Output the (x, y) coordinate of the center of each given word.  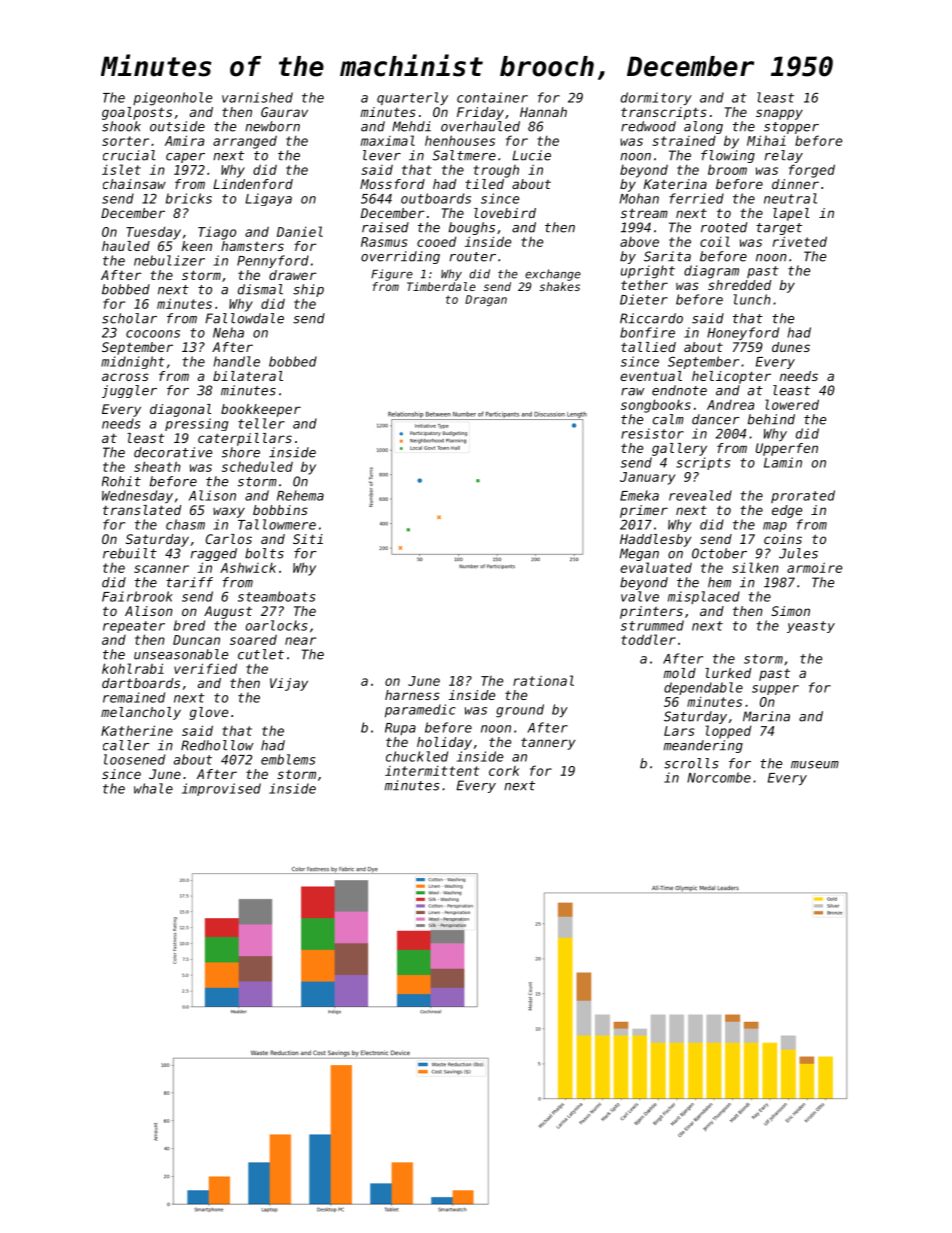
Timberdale (441, 286)
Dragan (486, 300)
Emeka (639, 495)
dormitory (656, 98)
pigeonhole (172, 99)
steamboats (276, 596)
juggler (129, 391)
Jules (798, 553)
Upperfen (787, 449)
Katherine (137, 730)
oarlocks (276, 625)
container (492, 97)
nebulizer (169, 260)
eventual (651, 376)
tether (644, 285)
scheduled (257, 466)
